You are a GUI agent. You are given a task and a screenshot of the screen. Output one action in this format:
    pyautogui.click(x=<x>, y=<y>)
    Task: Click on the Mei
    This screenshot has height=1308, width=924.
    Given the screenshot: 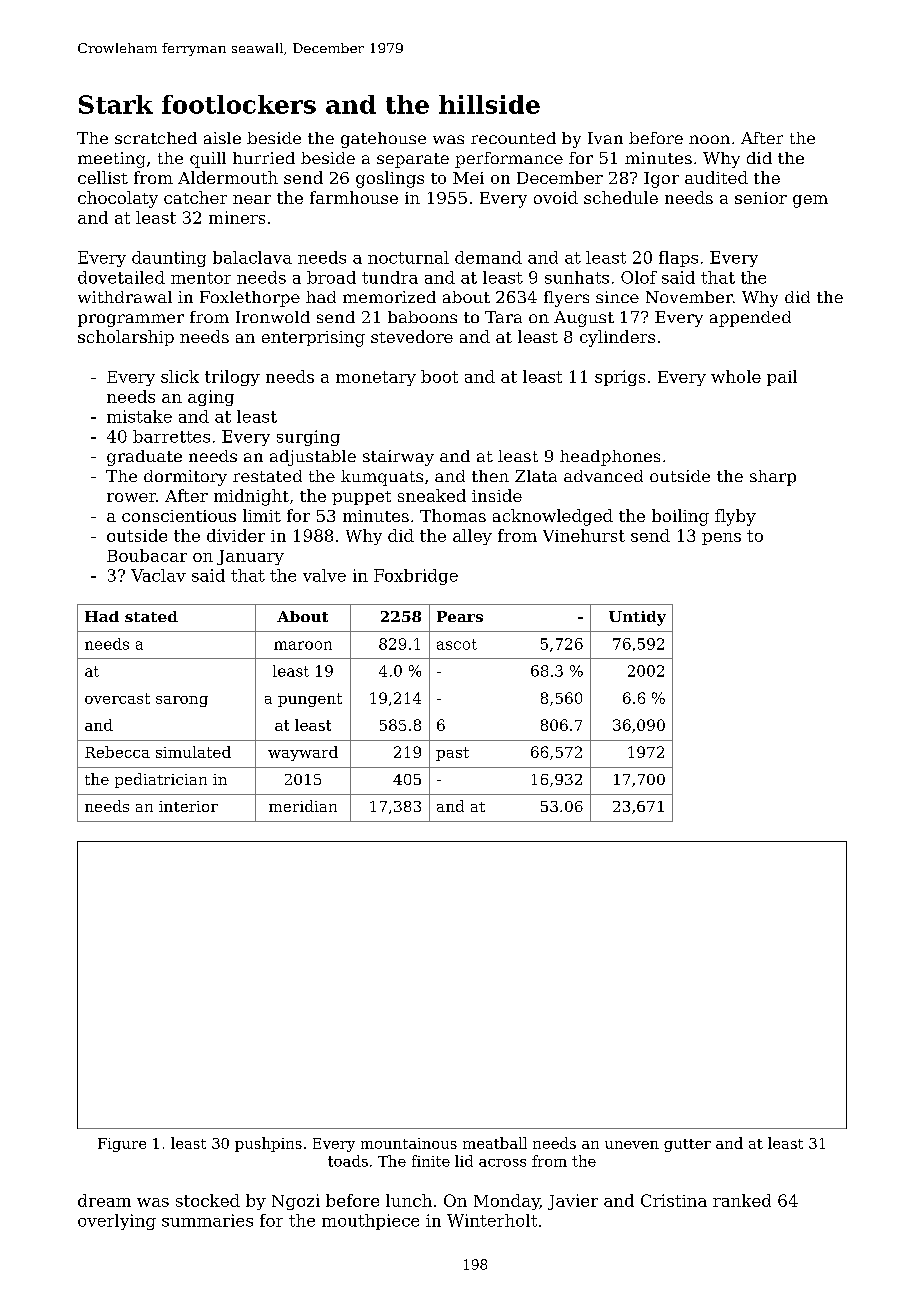 What is the action you would take?
    pyautogui.click(x=468, y=178)
